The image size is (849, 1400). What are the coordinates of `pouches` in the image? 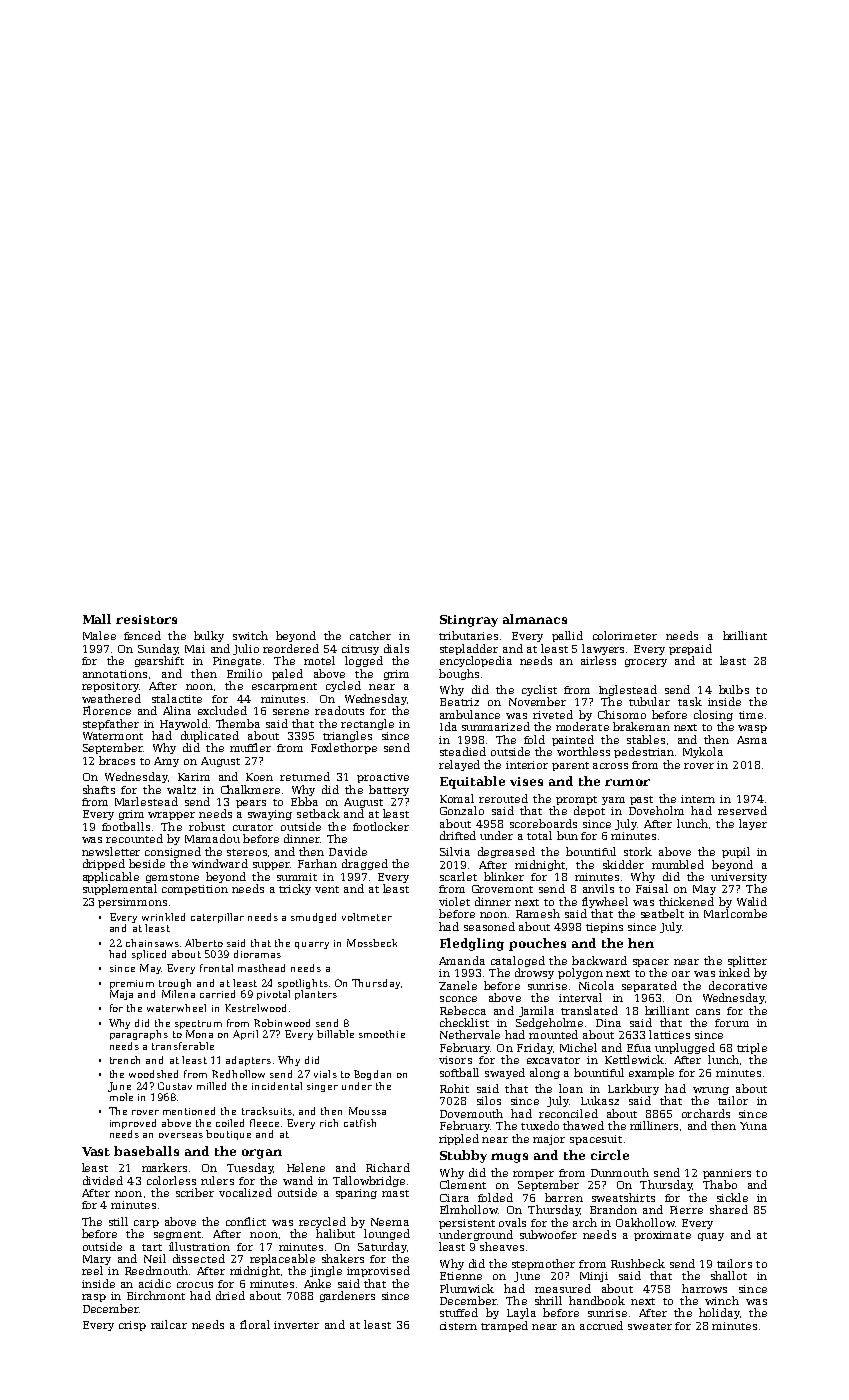 It's located at (537, 944).
